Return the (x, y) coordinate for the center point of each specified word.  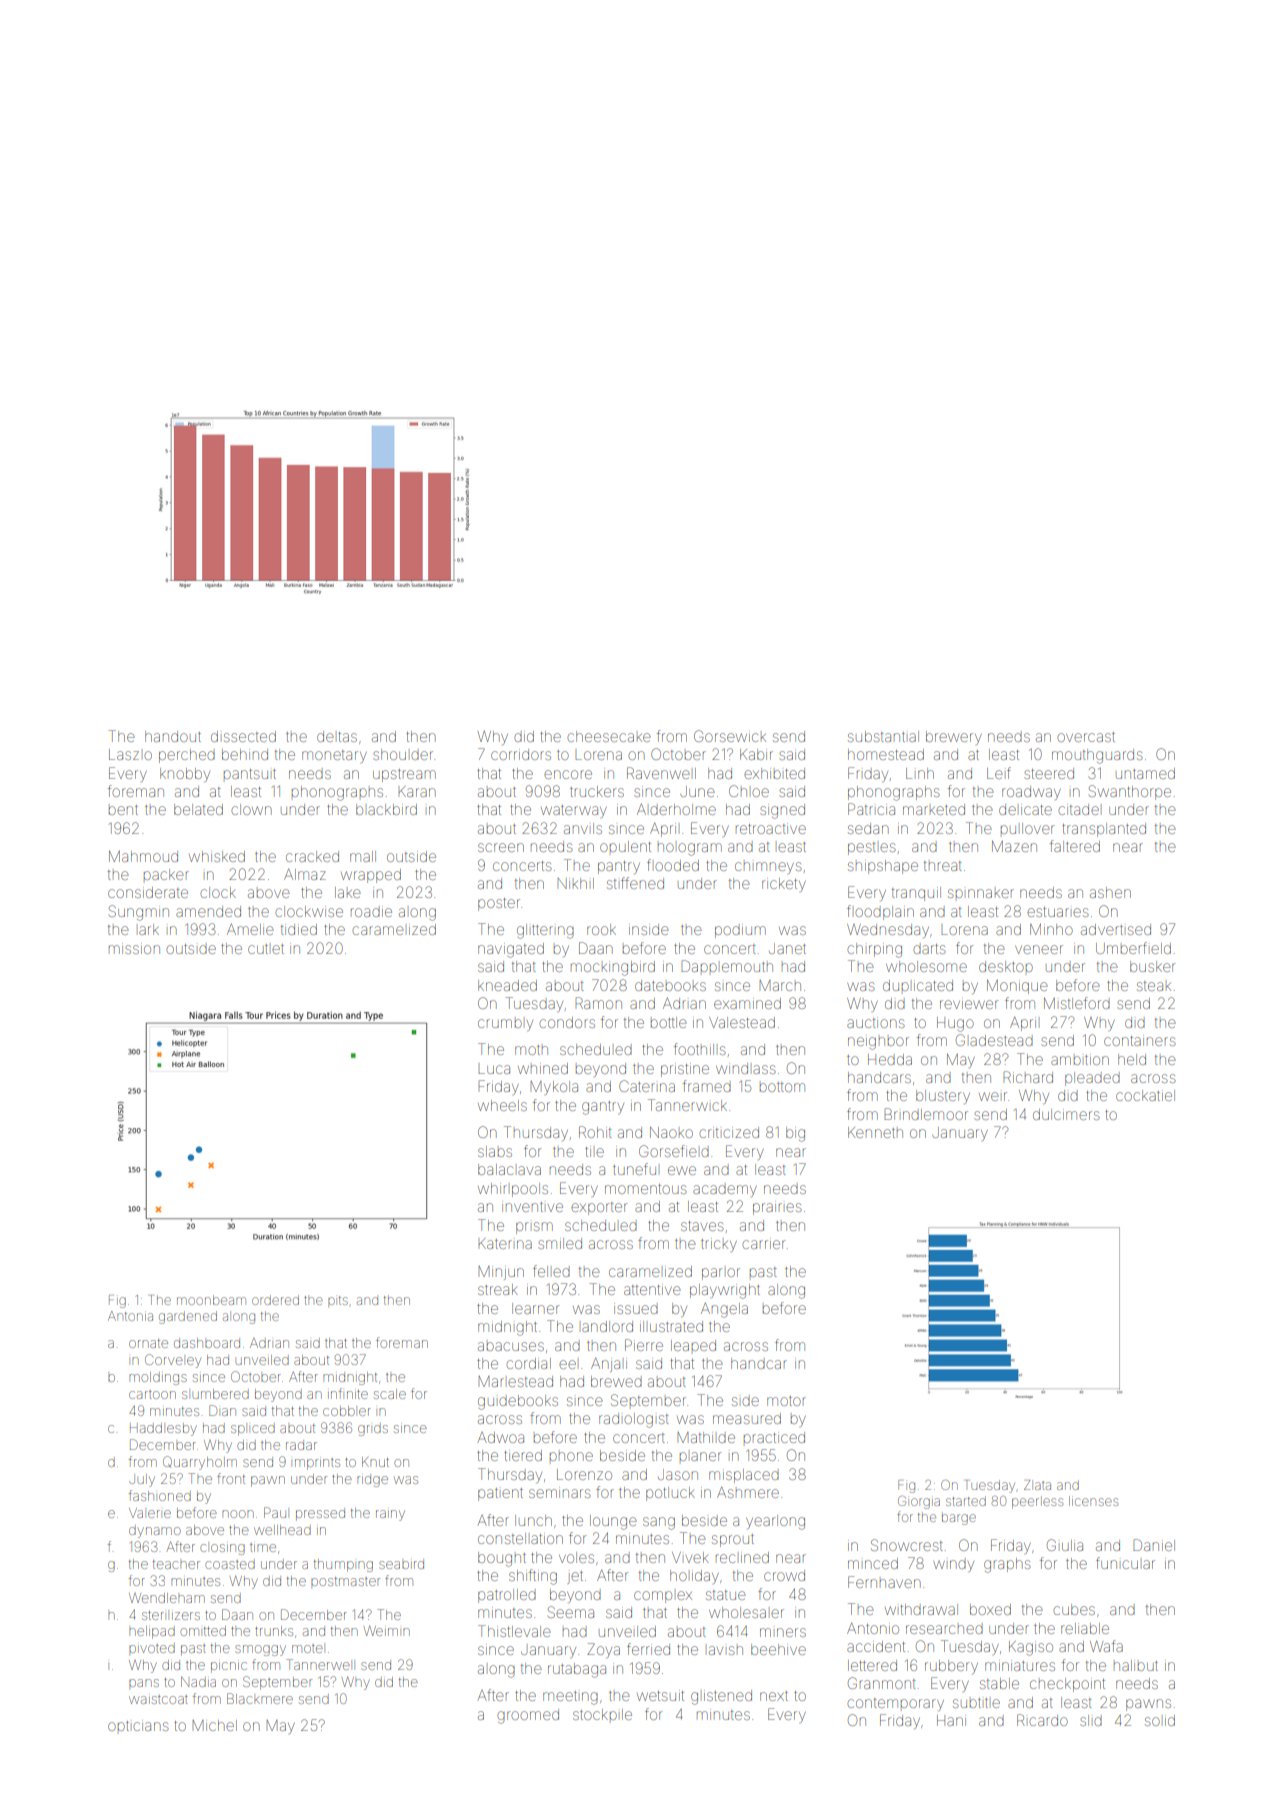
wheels (502, 1105)
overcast (1086, 737)
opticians (138, 1725)
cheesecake (609, 736)
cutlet (266, 949)
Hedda (890, 1059)
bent (123, 810)
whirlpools (513, 1190)
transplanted (1104, 830)
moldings (158, 1378)
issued (636, 1308)
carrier (764, 1243)
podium (740, 931)
